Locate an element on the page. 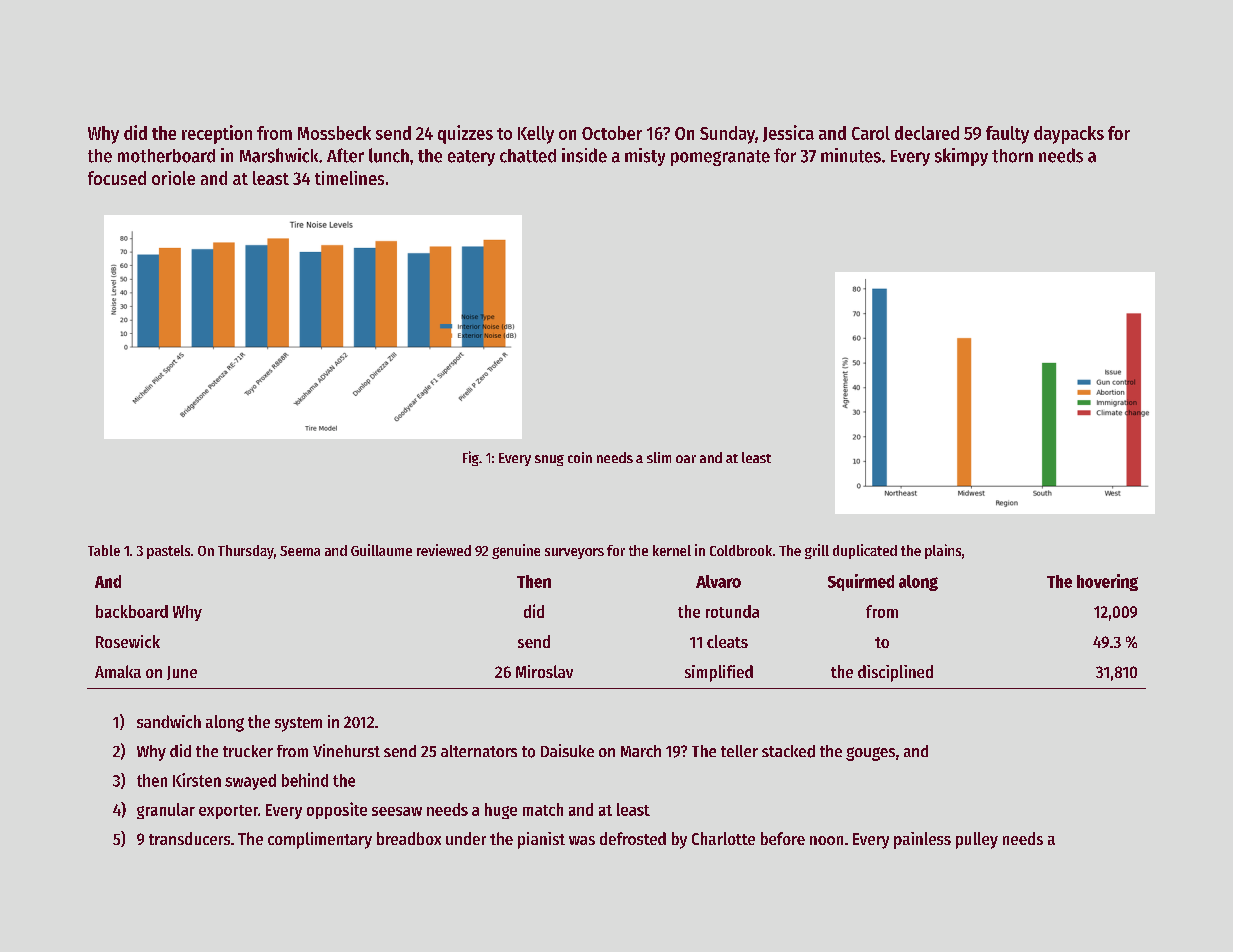 The image size is (1233, 952). sandwich is located at coordinates (169, 721).
